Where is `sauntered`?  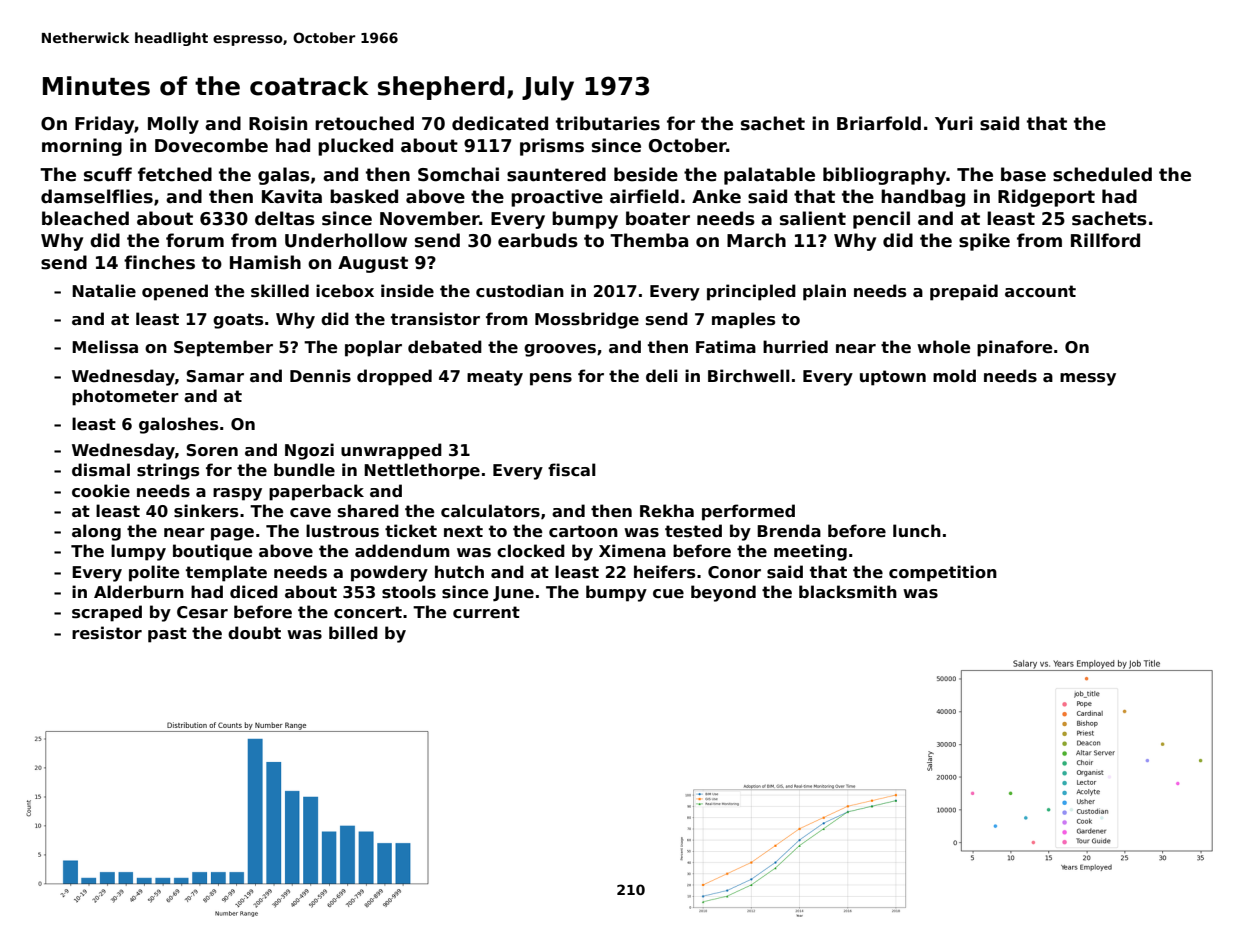 sauntered is located at coordinates (556, 174).
